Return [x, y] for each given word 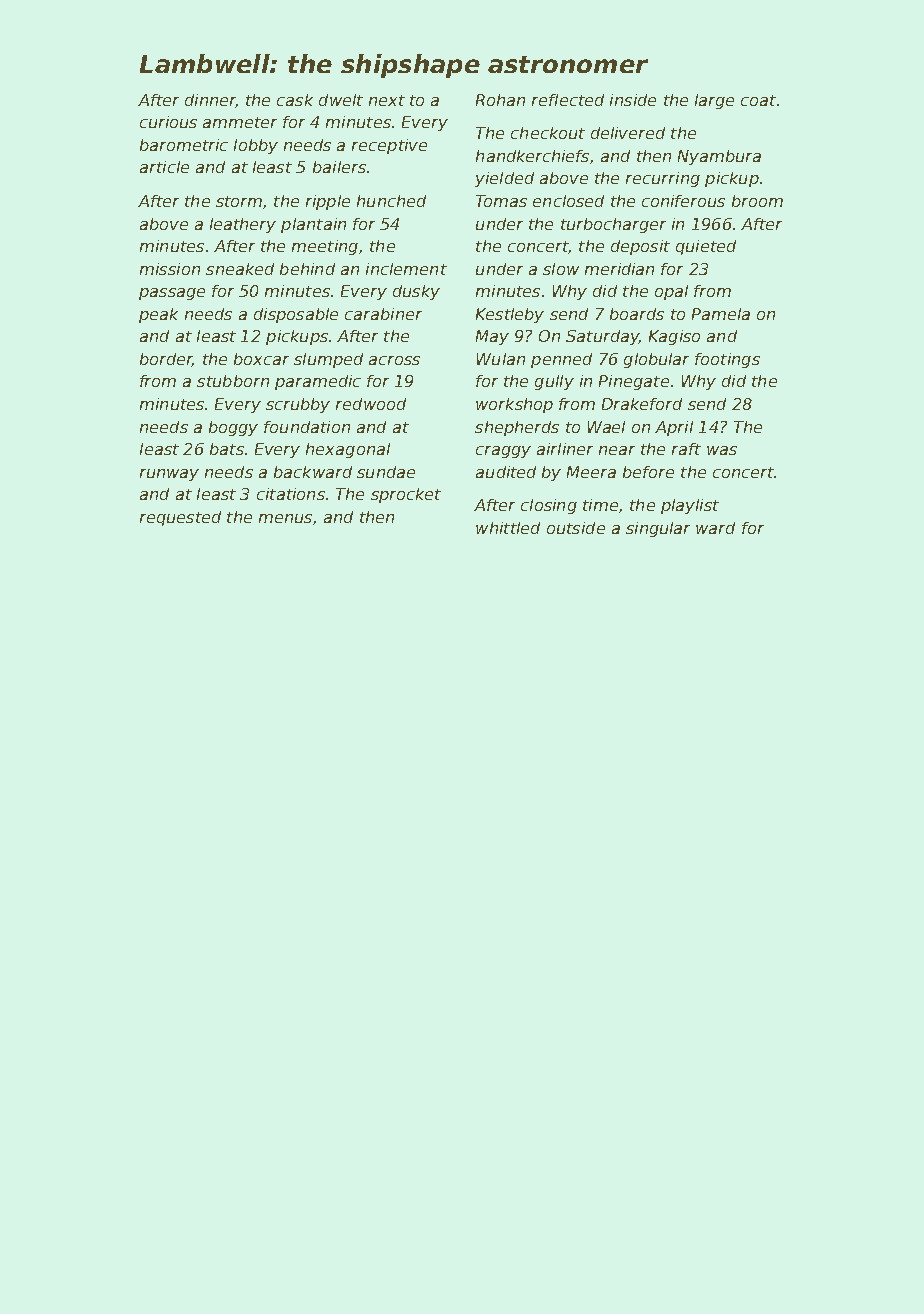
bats [227, 449]
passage [172, 294]
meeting [325, 247]
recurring [663, 179]
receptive [389, 146]
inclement [406, 269]
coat [758, 100]
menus [285, 518]
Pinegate [634, 382]
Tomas [501, 201]
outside [576, 528]
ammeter [240, 122]
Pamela [721, 314]
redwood [371, 404]
